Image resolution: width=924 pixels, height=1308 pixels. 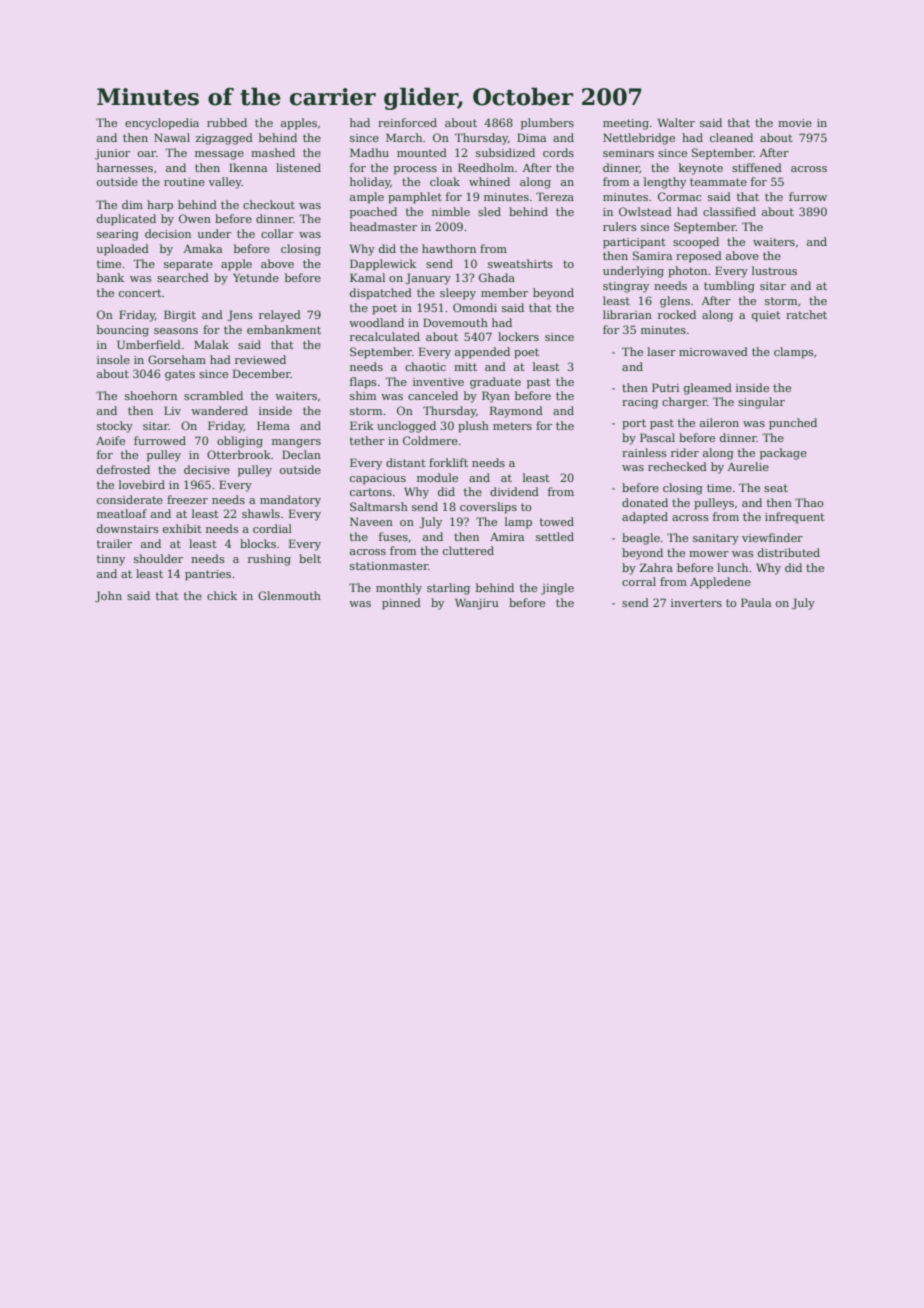 I want to click on photon, so click(x=687, y=272).
